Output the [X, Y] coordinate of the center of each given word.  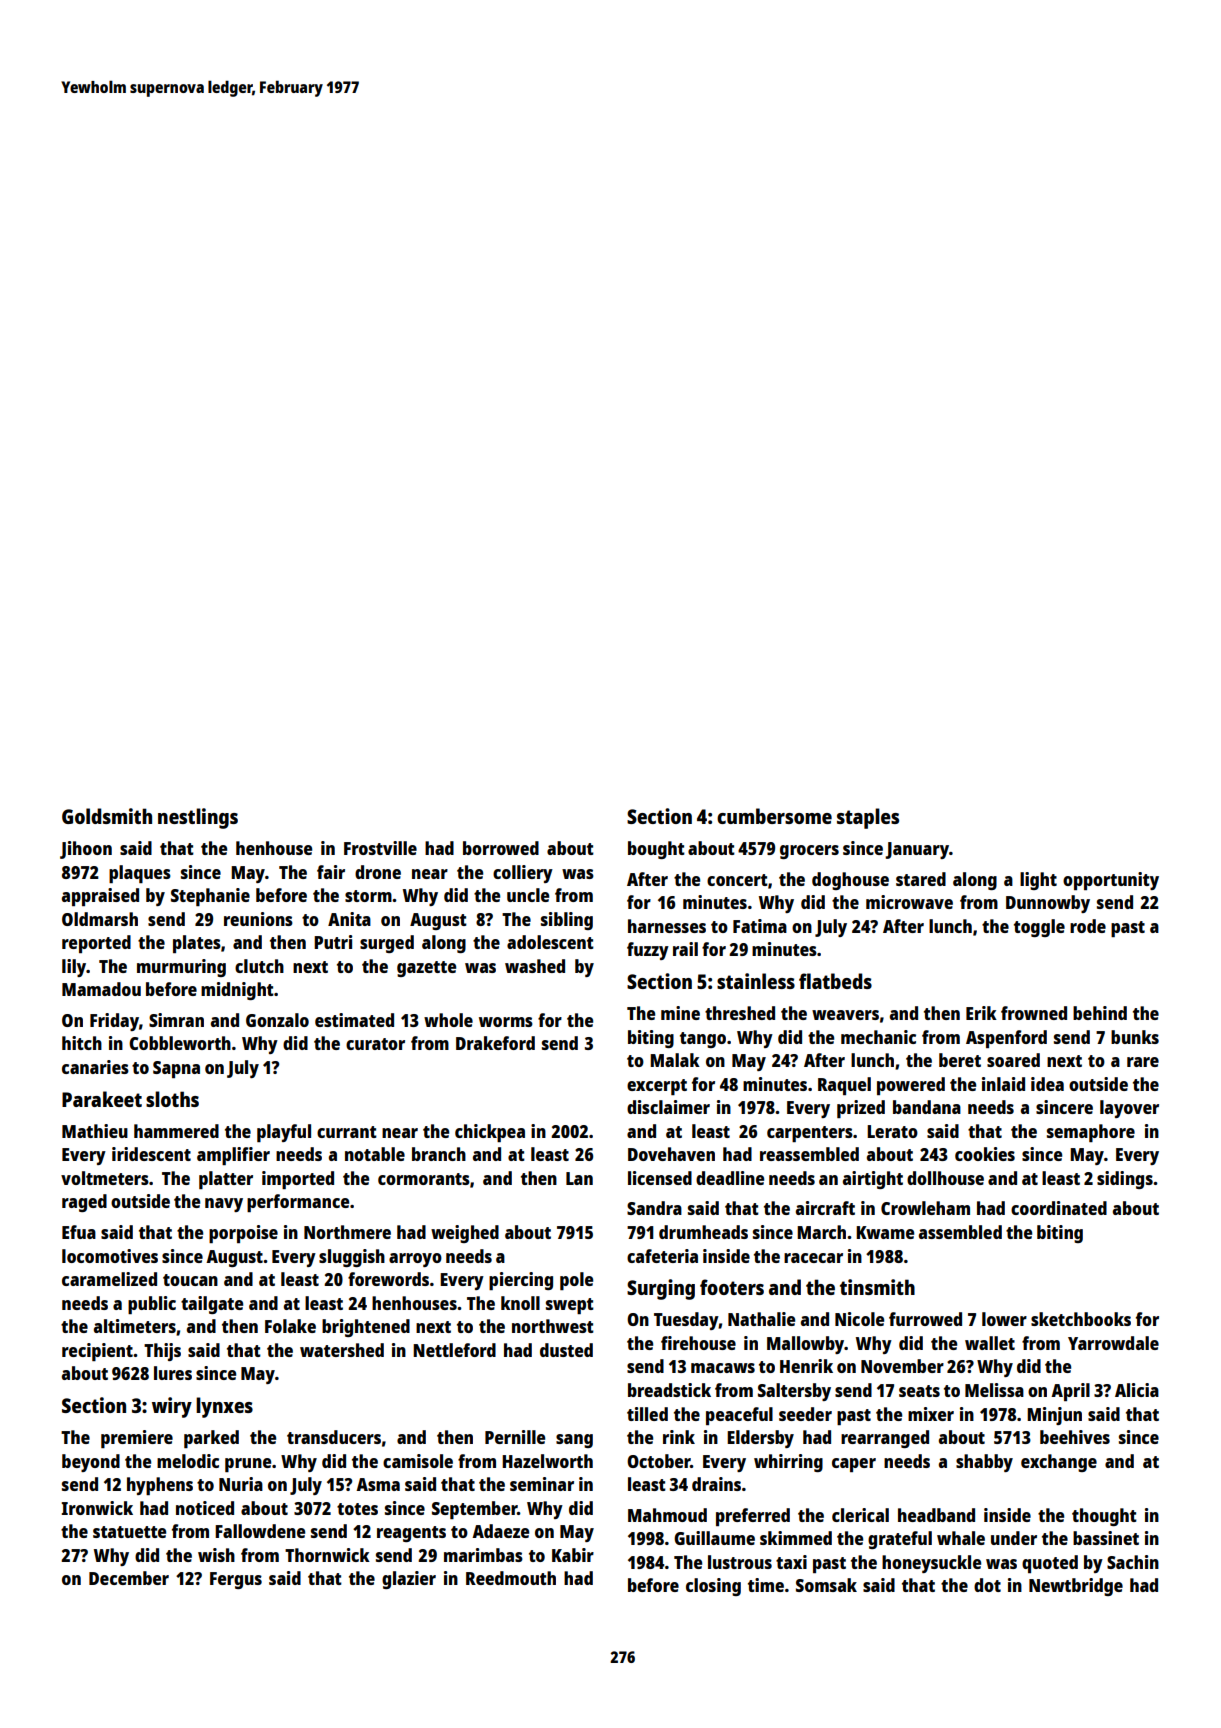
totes [357, 1509]
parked [211, 1439]
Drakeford [495, 1043]
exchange [1059, 1463]
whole [448, 1020]
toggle [1039, 928]
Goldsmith [107, 816]
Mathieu [95, 1131]
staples [868, 818]
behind [1100, 1013]
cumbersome [774, 816]
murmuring [181, 968]
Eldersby [760, 1439]
